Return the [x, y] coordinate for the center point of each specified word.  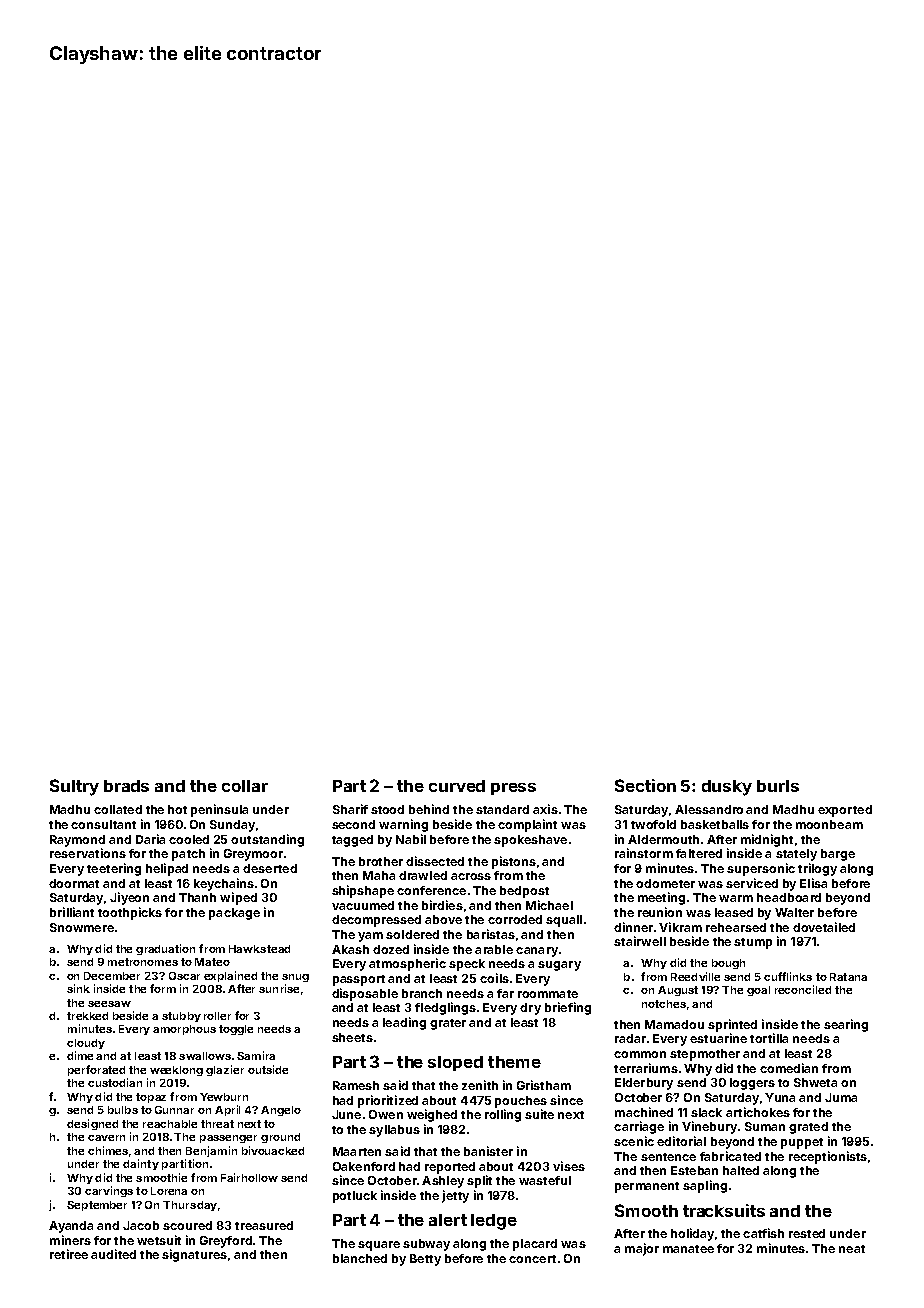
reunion [660, 912]
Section [645, 785]
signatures [194, 1255]
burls [778, 786]
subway [426, 1245]
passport [359, 980]
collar [245, 786]
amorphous [184, 1030]
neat [852, 1249]
